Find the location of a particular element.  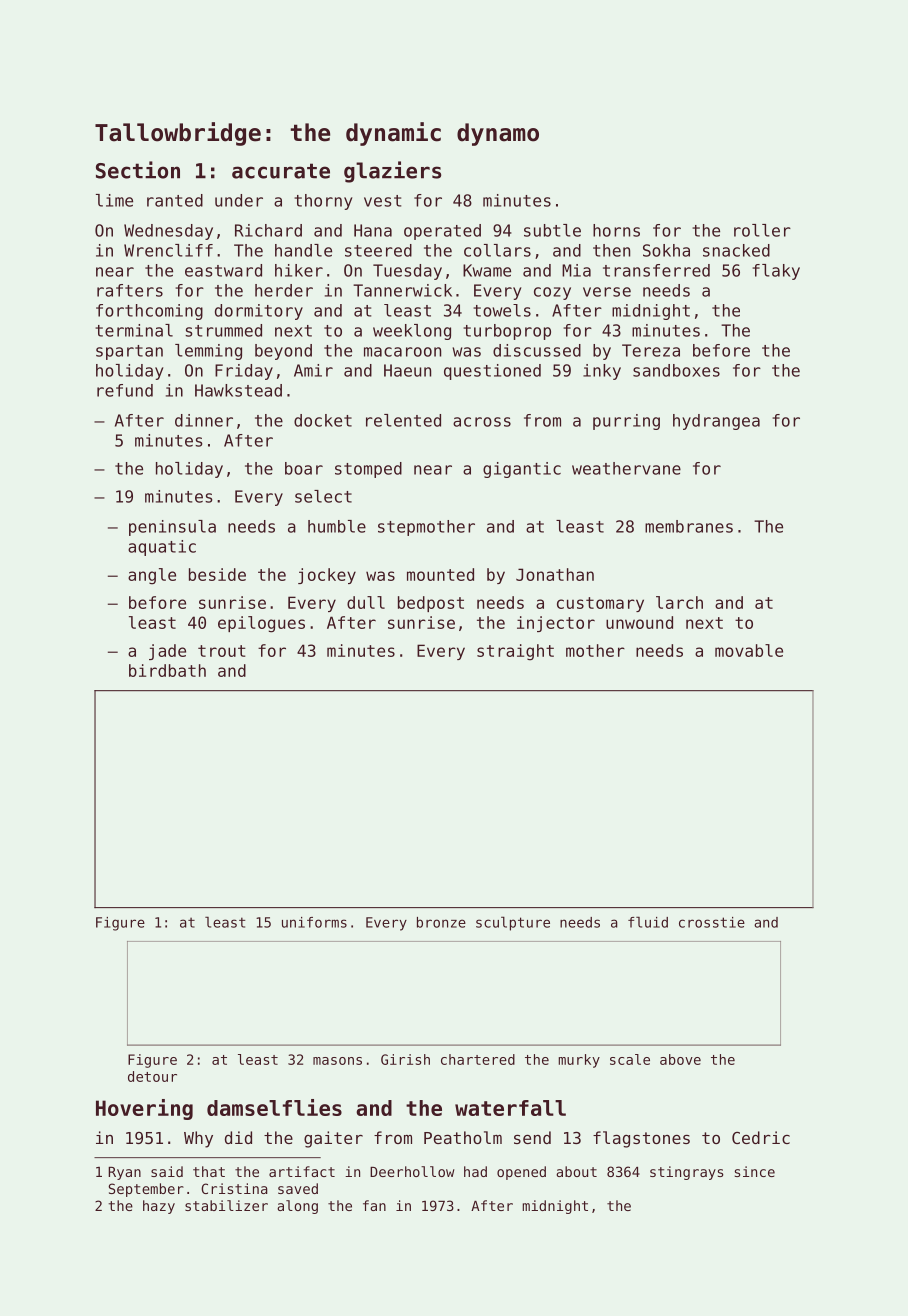

stabilizer is located at coordinates (226, 1205).
